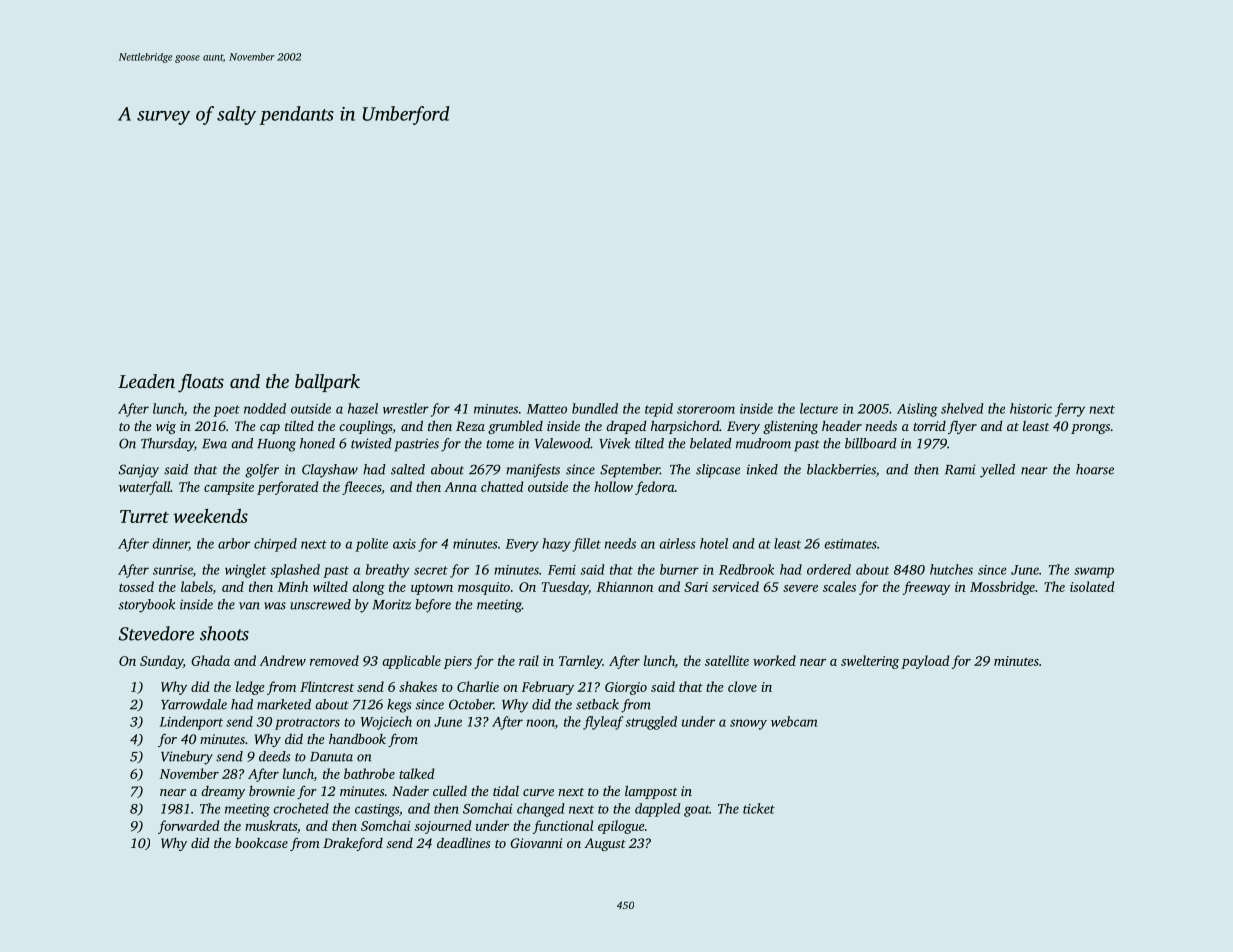 This page has height=952, width=1233. What do you see at coordinates (210, 660) in the page?
I see `Ghada` at bounding box center [210, 660].
